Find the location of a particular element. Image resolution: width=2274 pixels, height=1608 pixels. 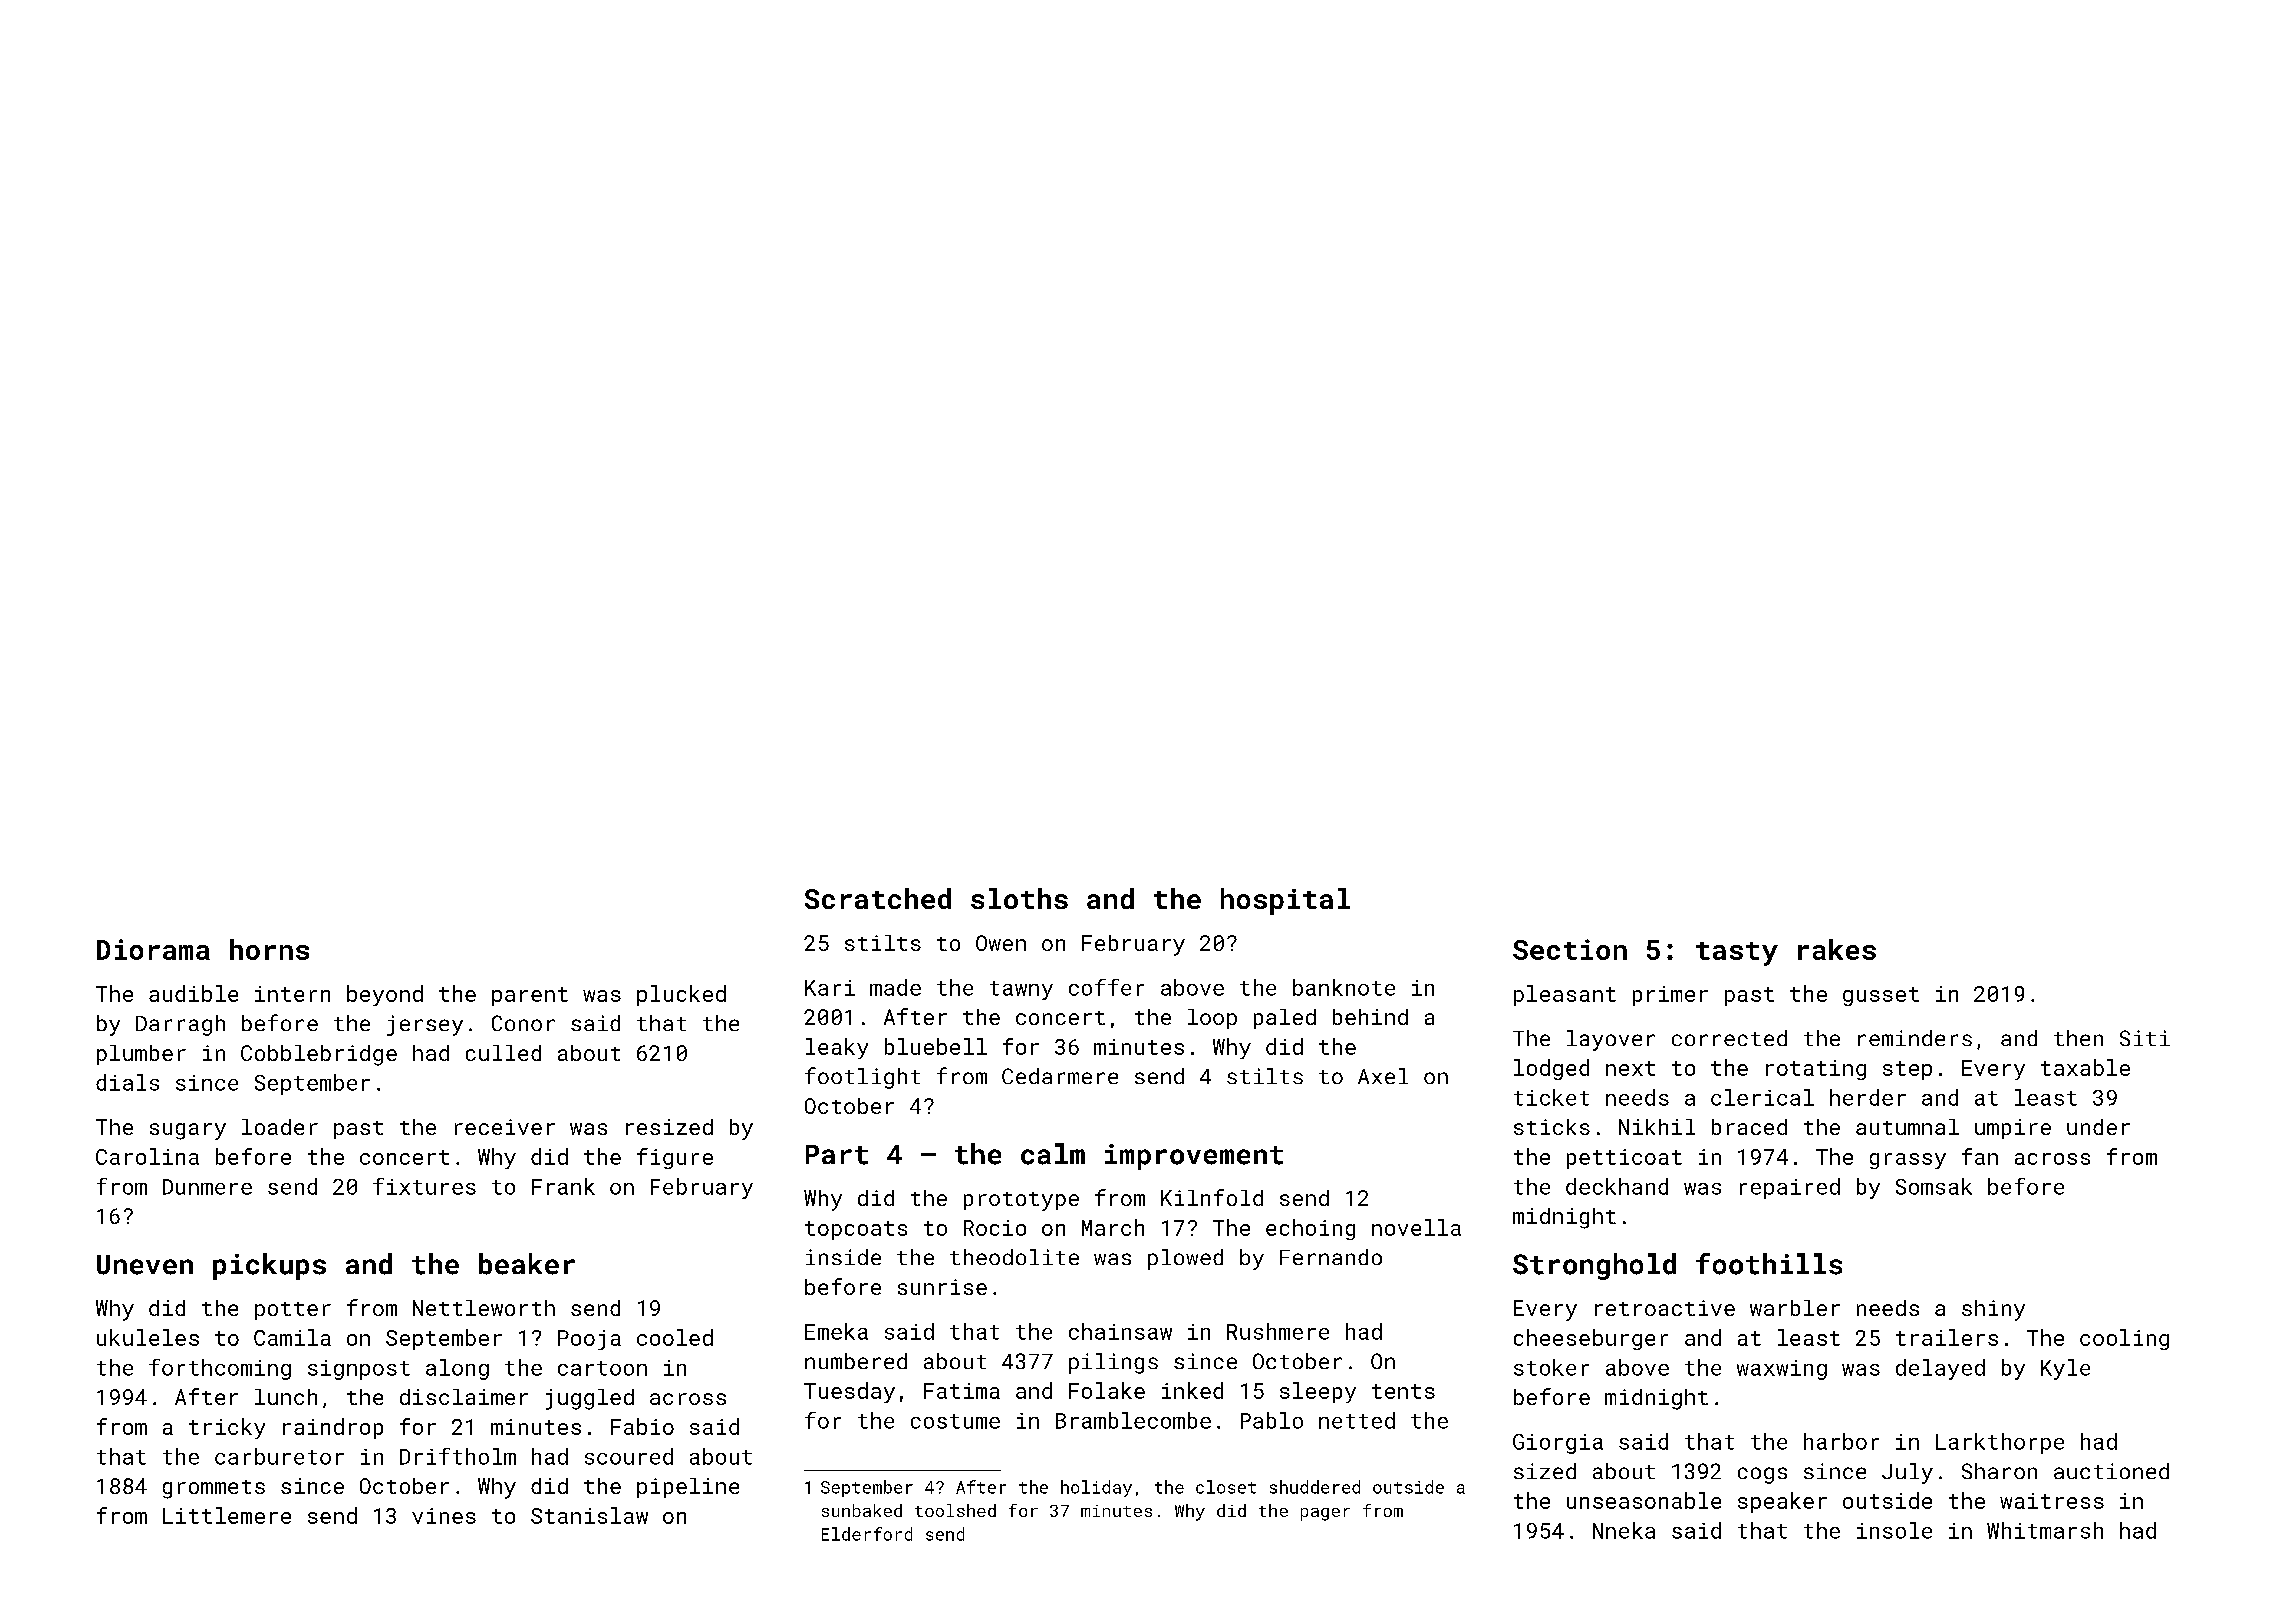

Uneven is located at coordinates (145, 1265).
